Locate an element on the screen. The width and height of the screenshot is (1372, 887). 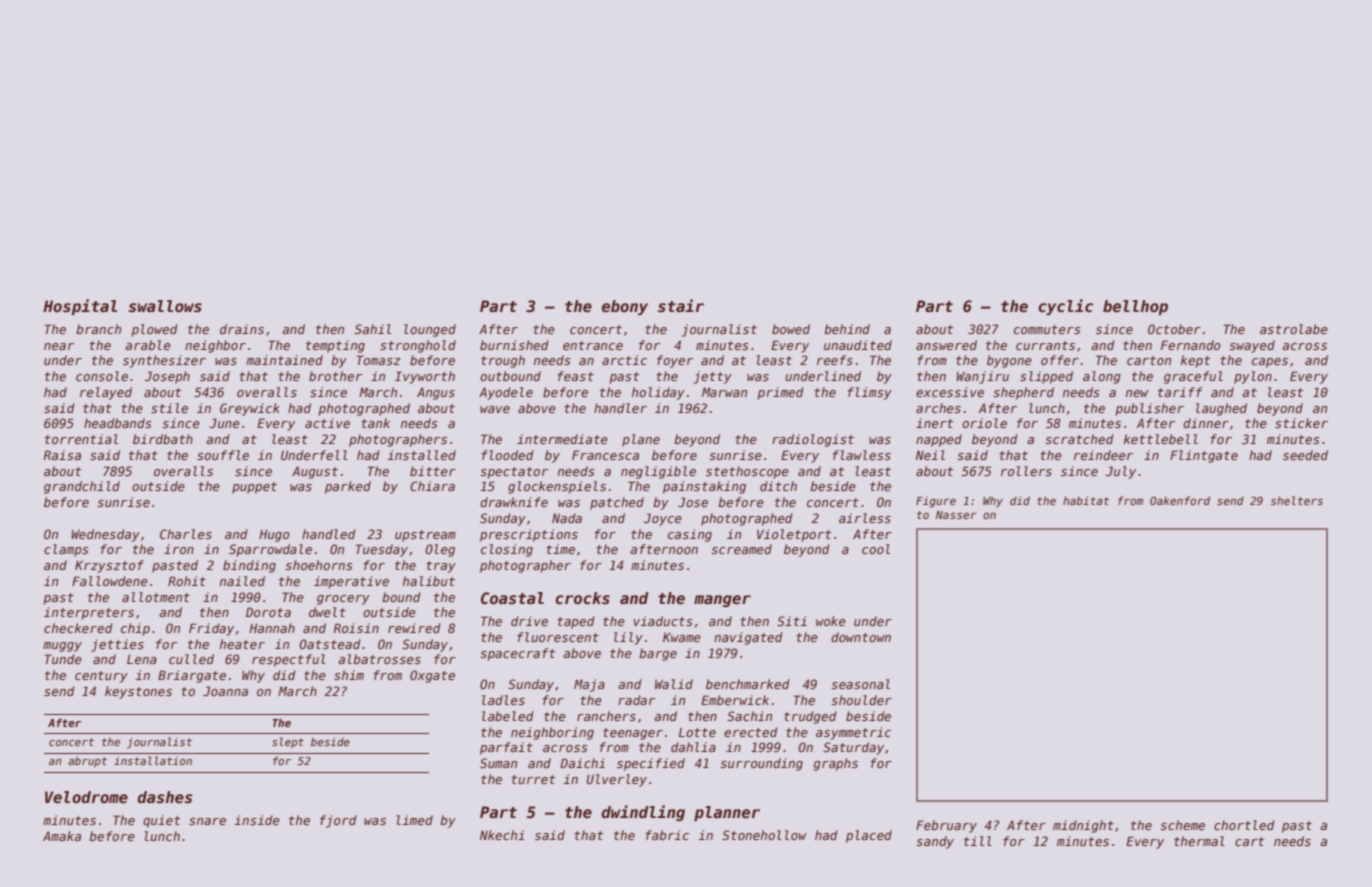
Amaka is located at coordinates (62, 836).
